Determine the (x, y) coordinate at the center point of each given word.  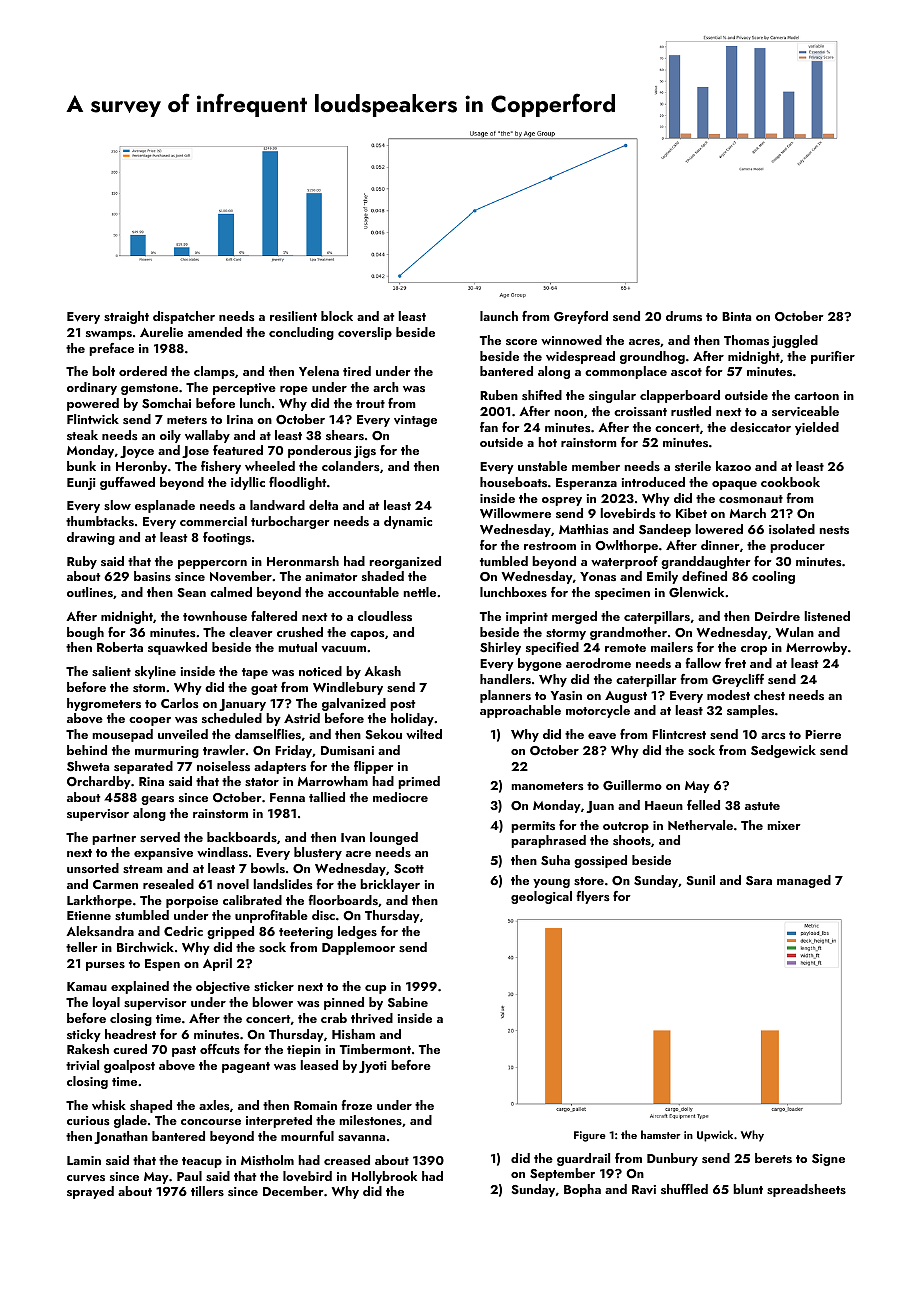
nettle (419, 592)
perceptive (244, 389)
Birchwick (145, 947)
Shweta (88, 766)
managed (804, 881)
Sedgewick (783, 751)
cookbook (790, 482)
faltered (274, 616)
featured (238, 450)
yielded (817, 428)
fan (489, 427)
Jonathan (121, 1137)
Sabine (408, 1002)
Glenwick (696, 592)
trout (370, 404)
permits (533, 827)
